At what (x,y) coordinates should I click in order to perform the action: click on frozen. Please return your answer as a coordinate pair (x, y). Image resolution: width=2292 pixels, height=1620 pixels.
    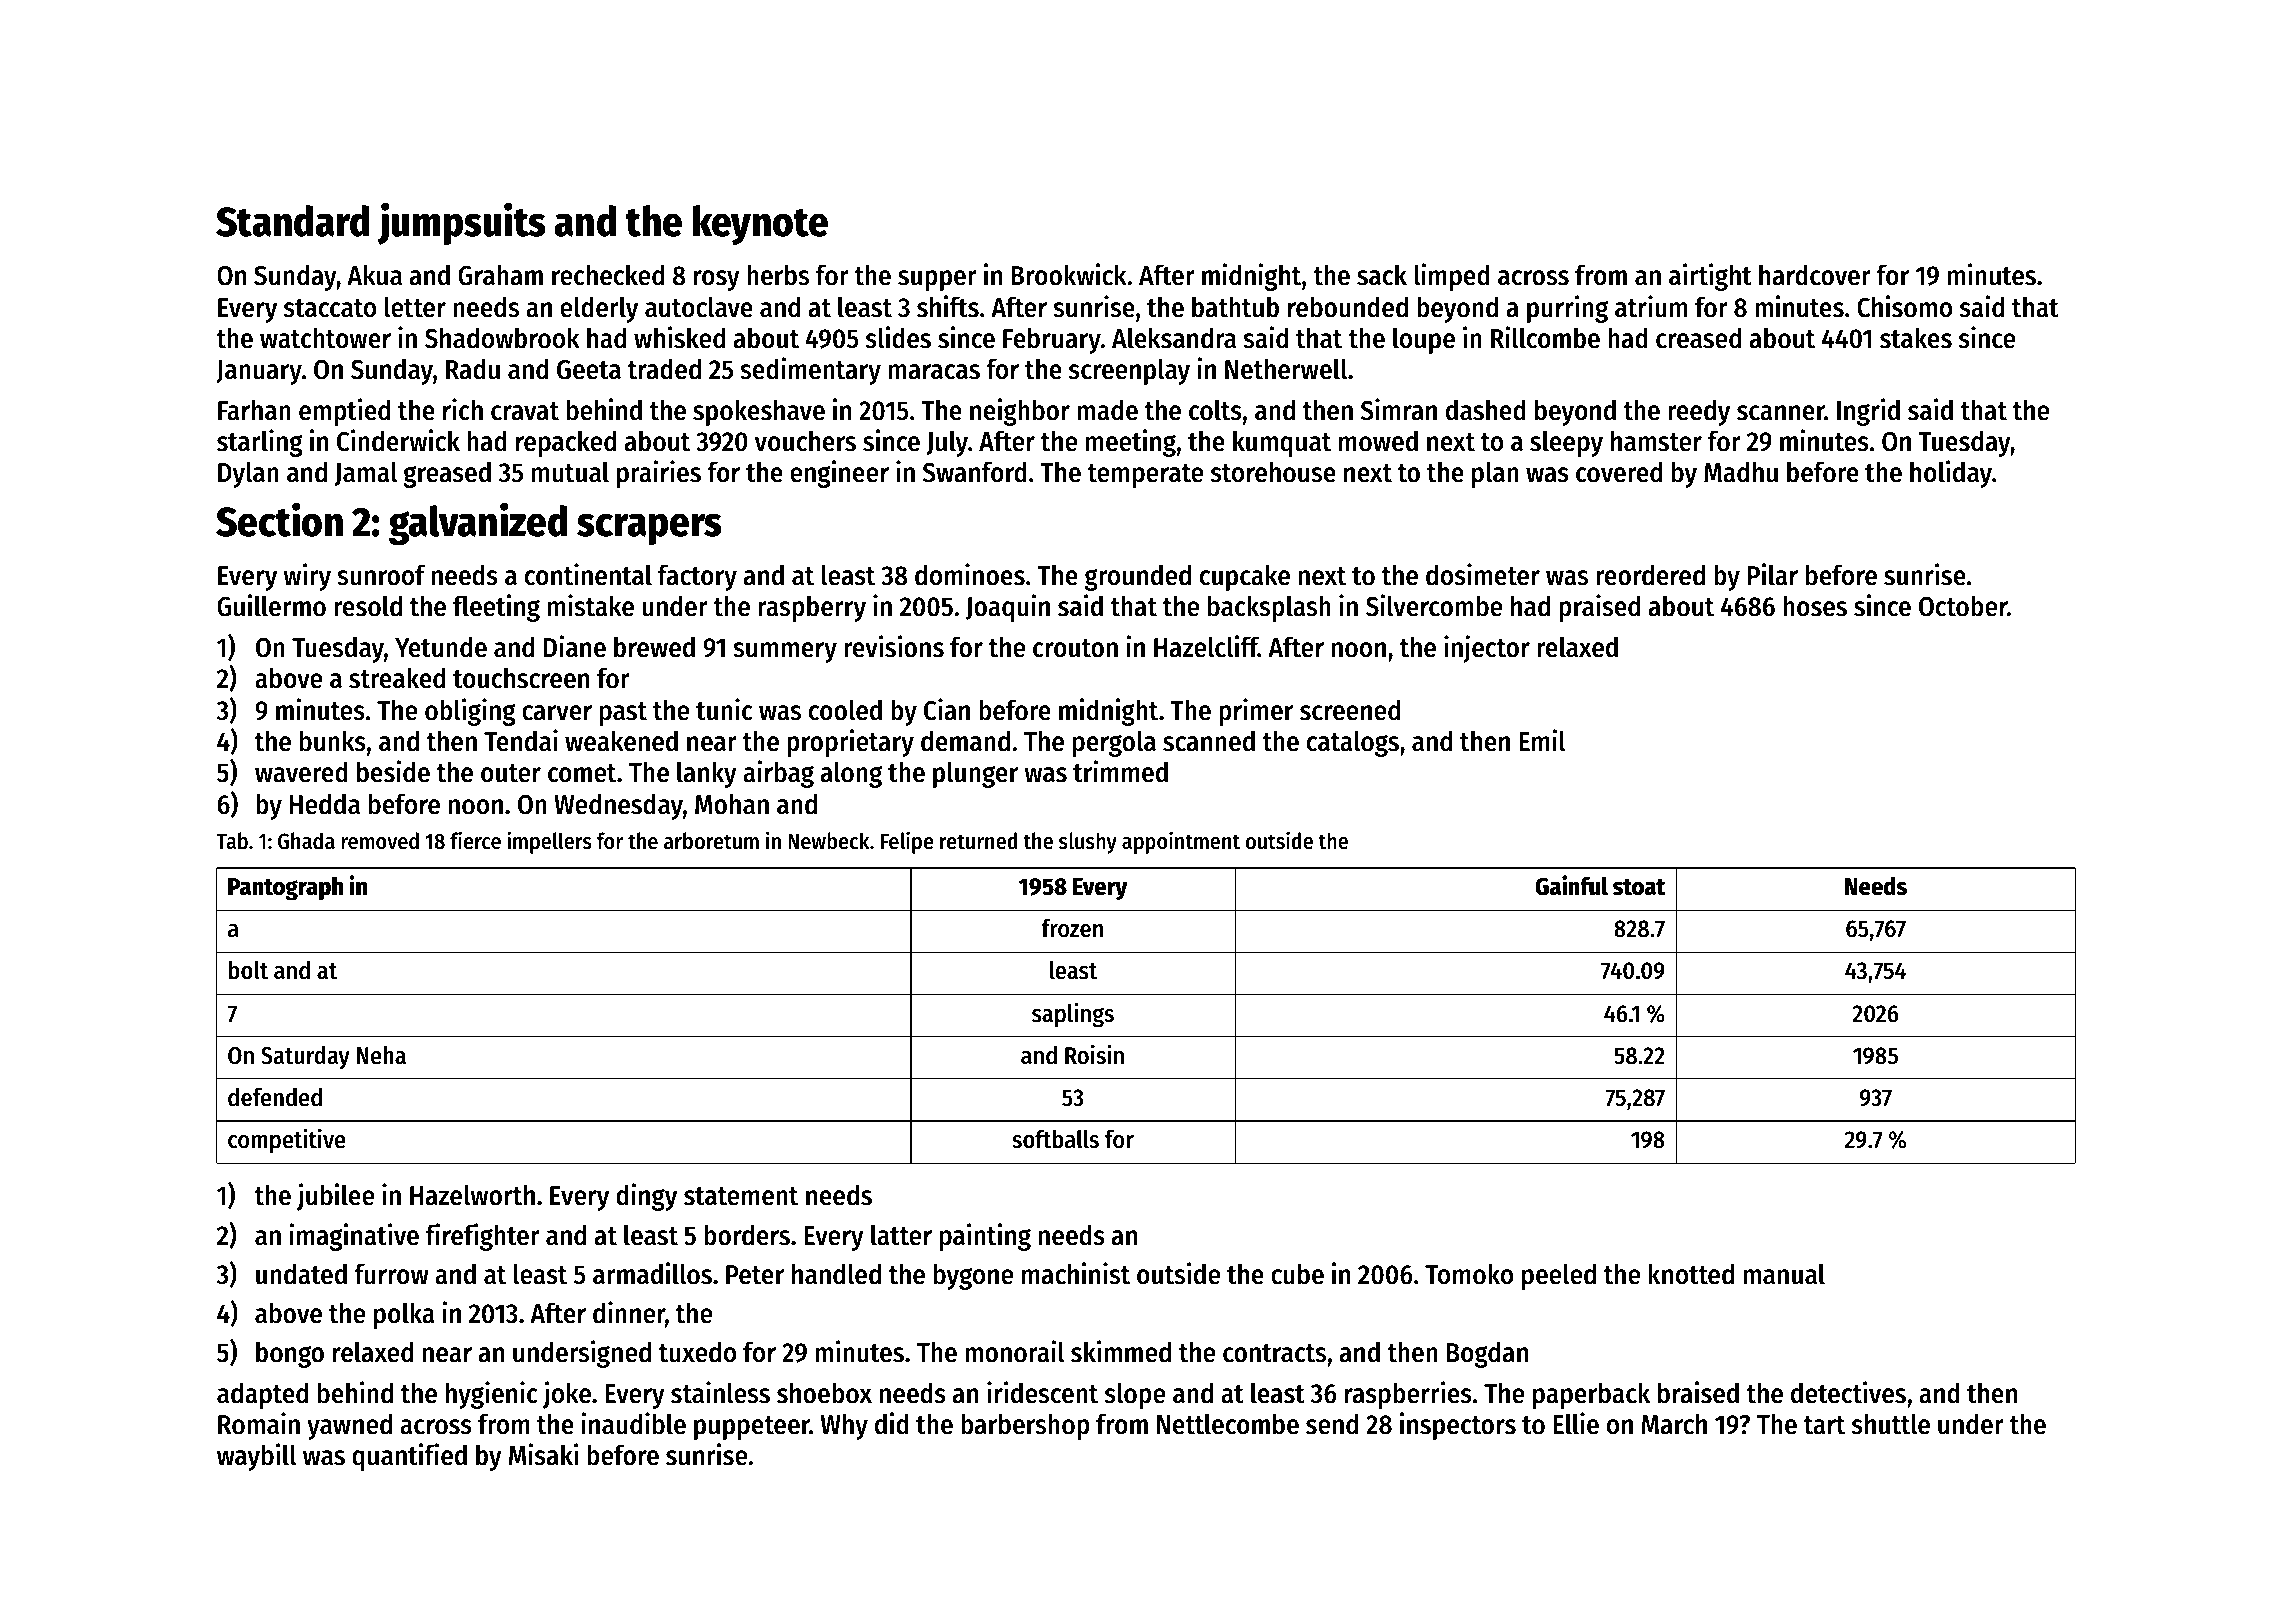
    Looking at the image, I should click on (1072, 928).
